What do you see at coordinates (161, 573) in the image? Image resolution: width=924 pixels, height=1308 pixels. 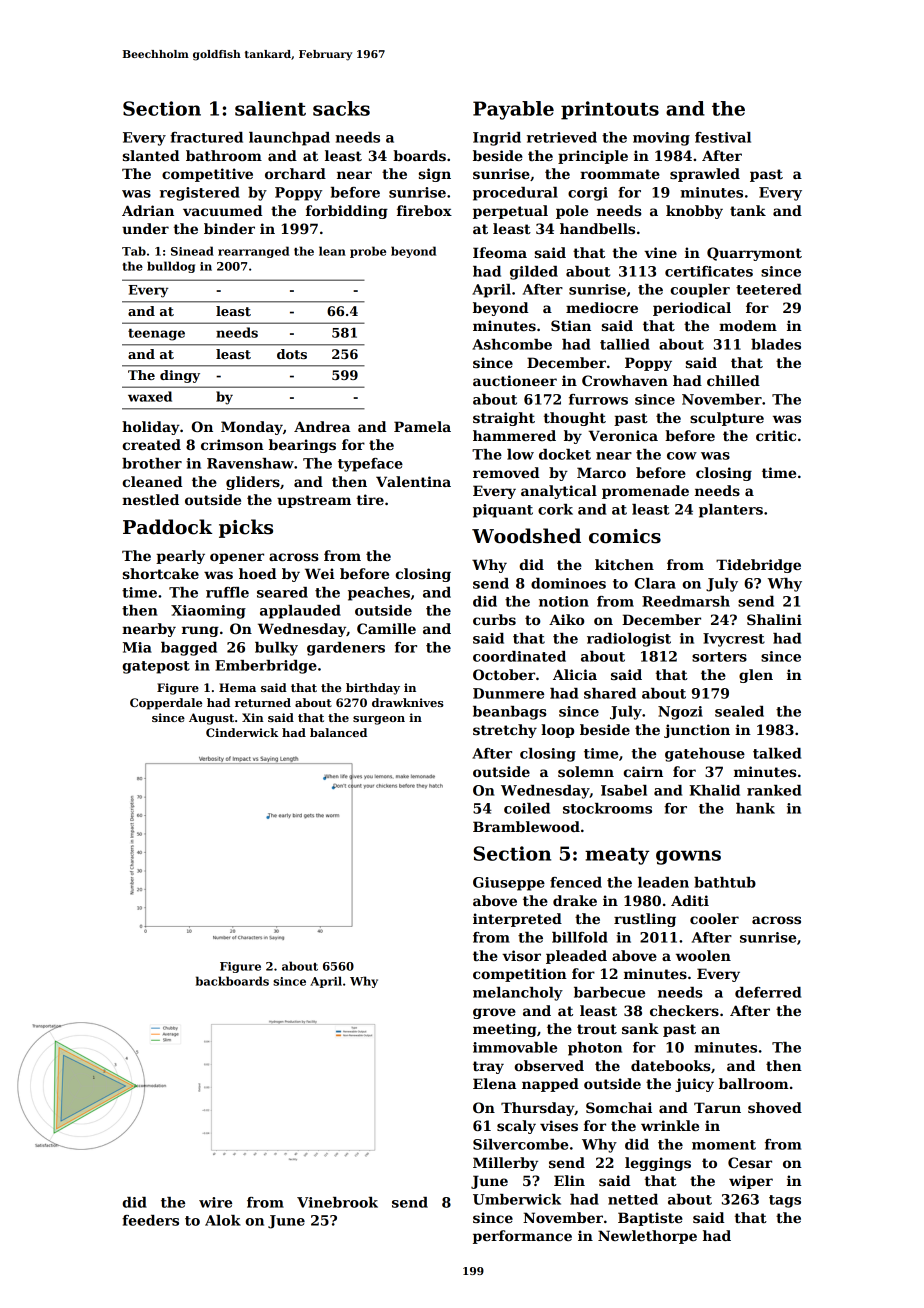 I see `shortcake` at bounding box center [161, 573].
